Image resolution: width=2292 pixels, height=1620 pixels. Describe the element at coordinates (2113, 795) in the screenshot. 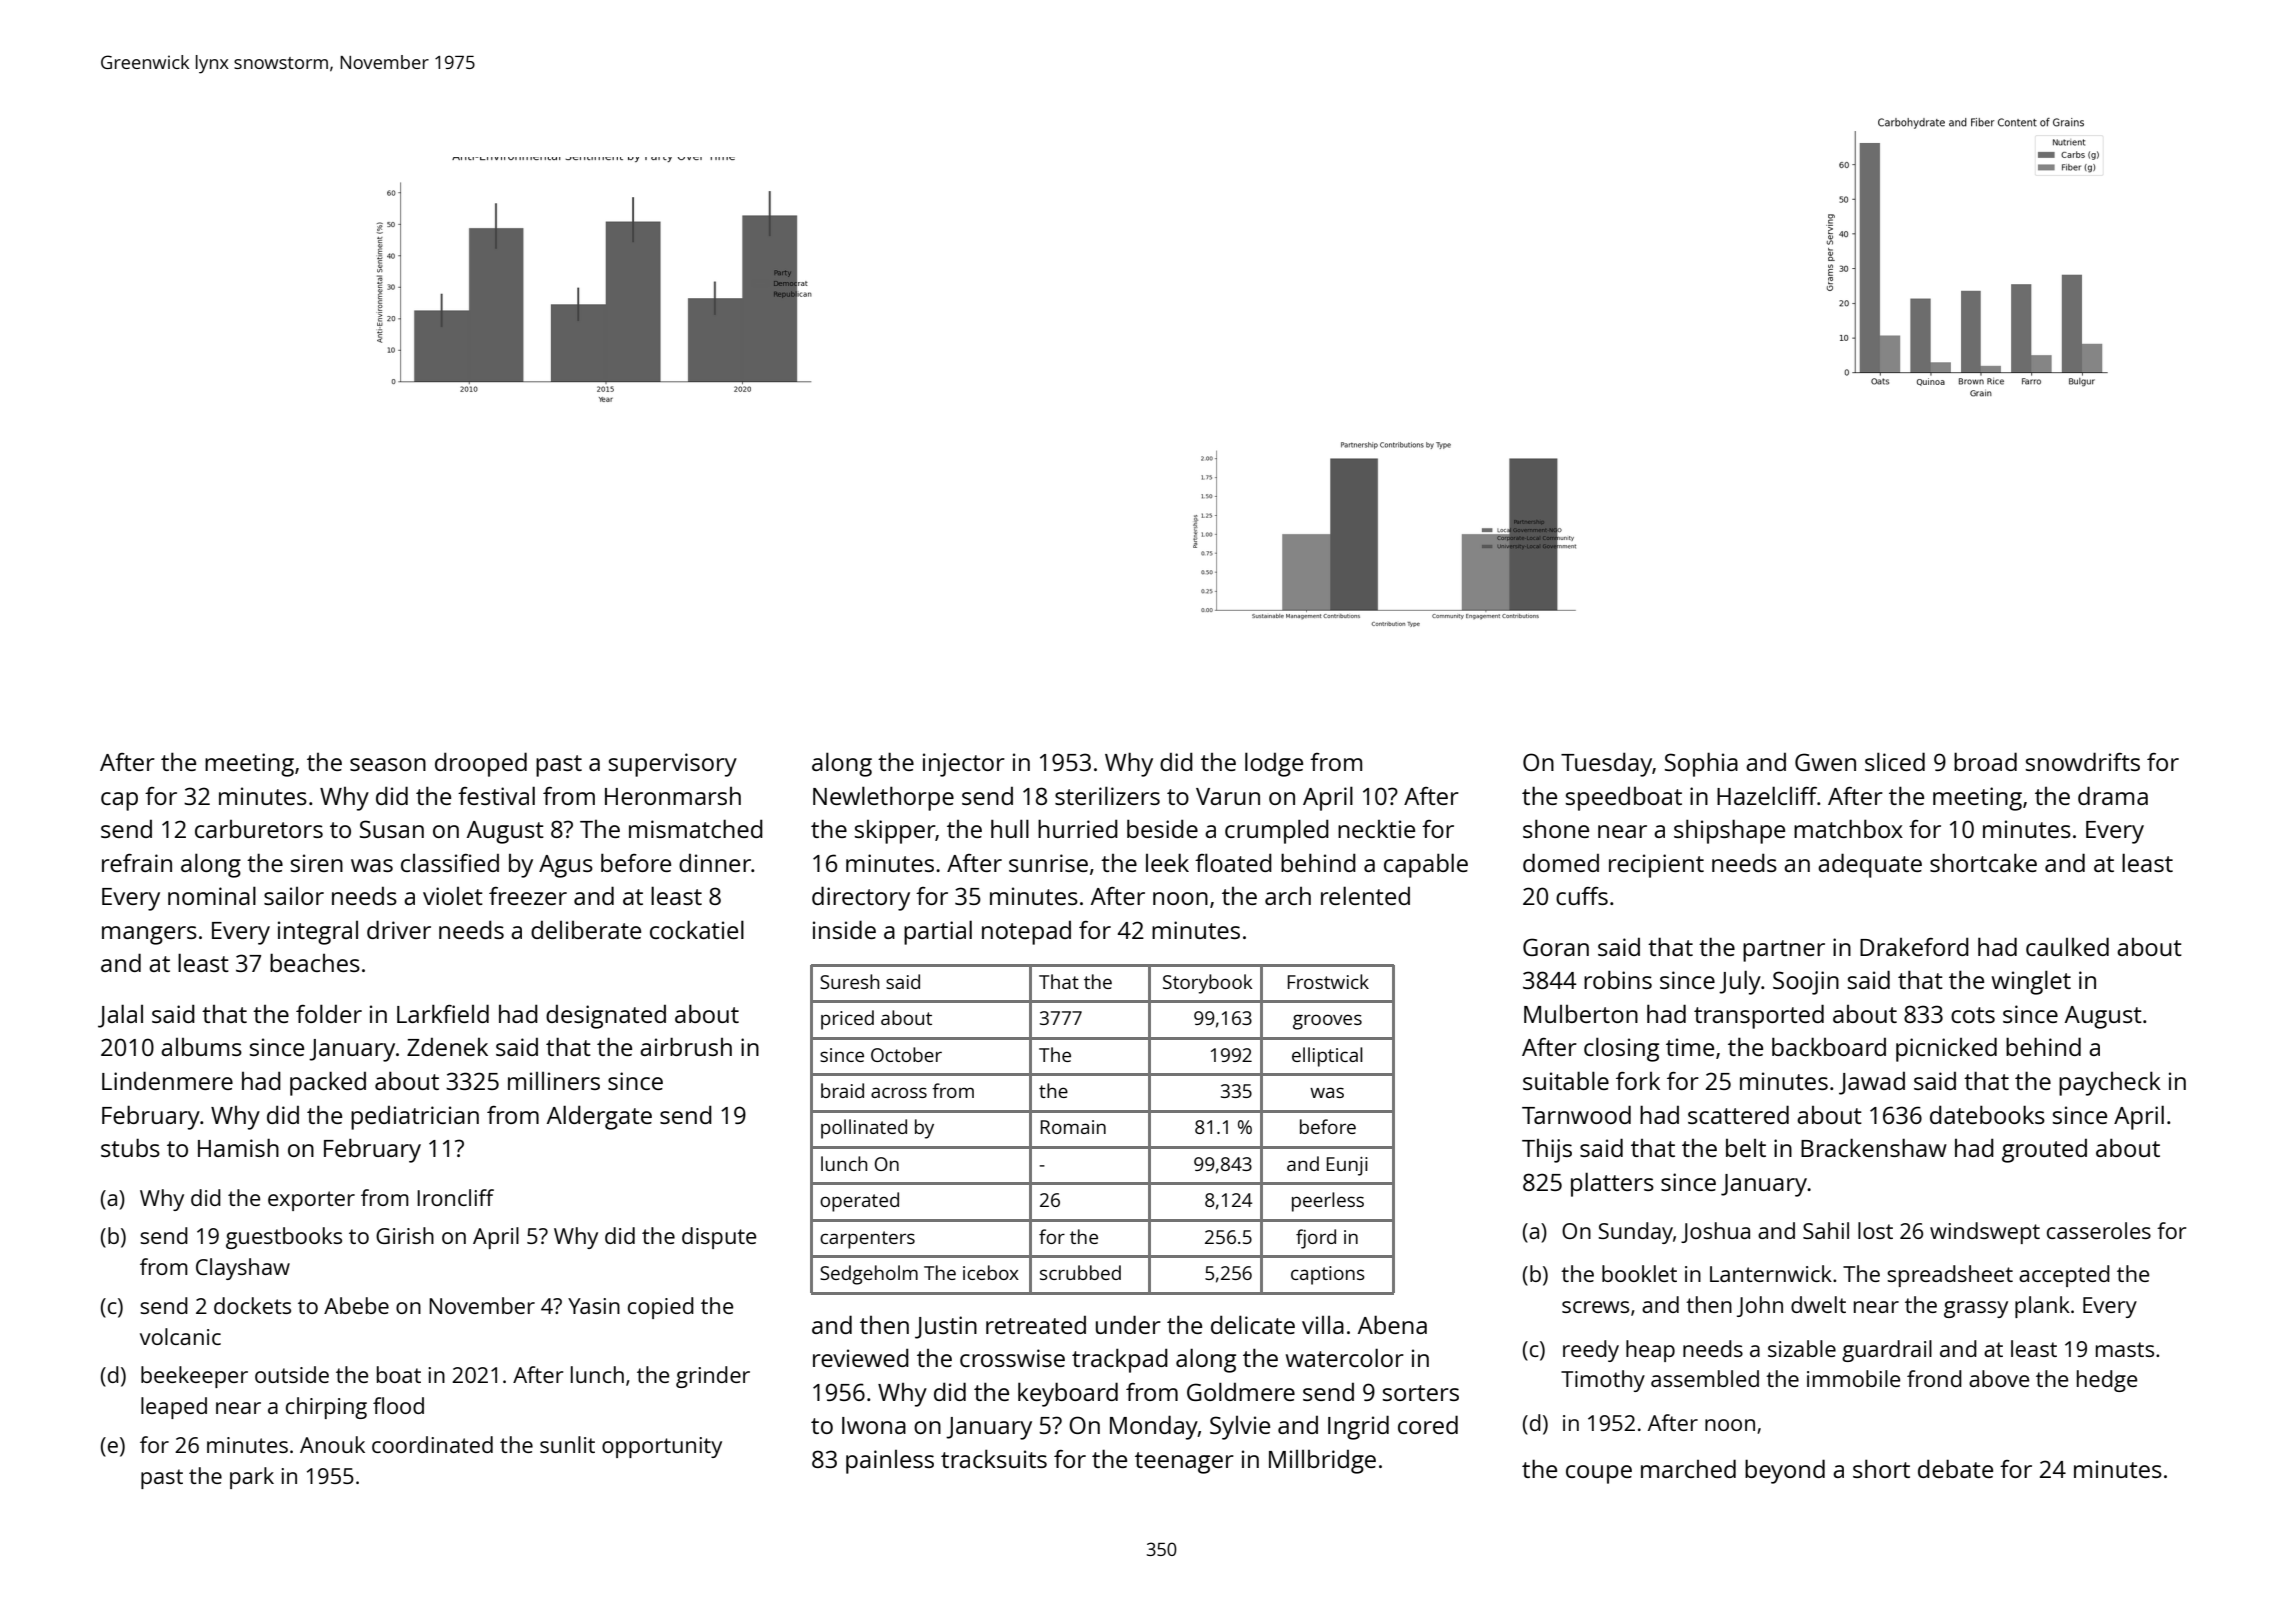

I see `drama` at that location.
